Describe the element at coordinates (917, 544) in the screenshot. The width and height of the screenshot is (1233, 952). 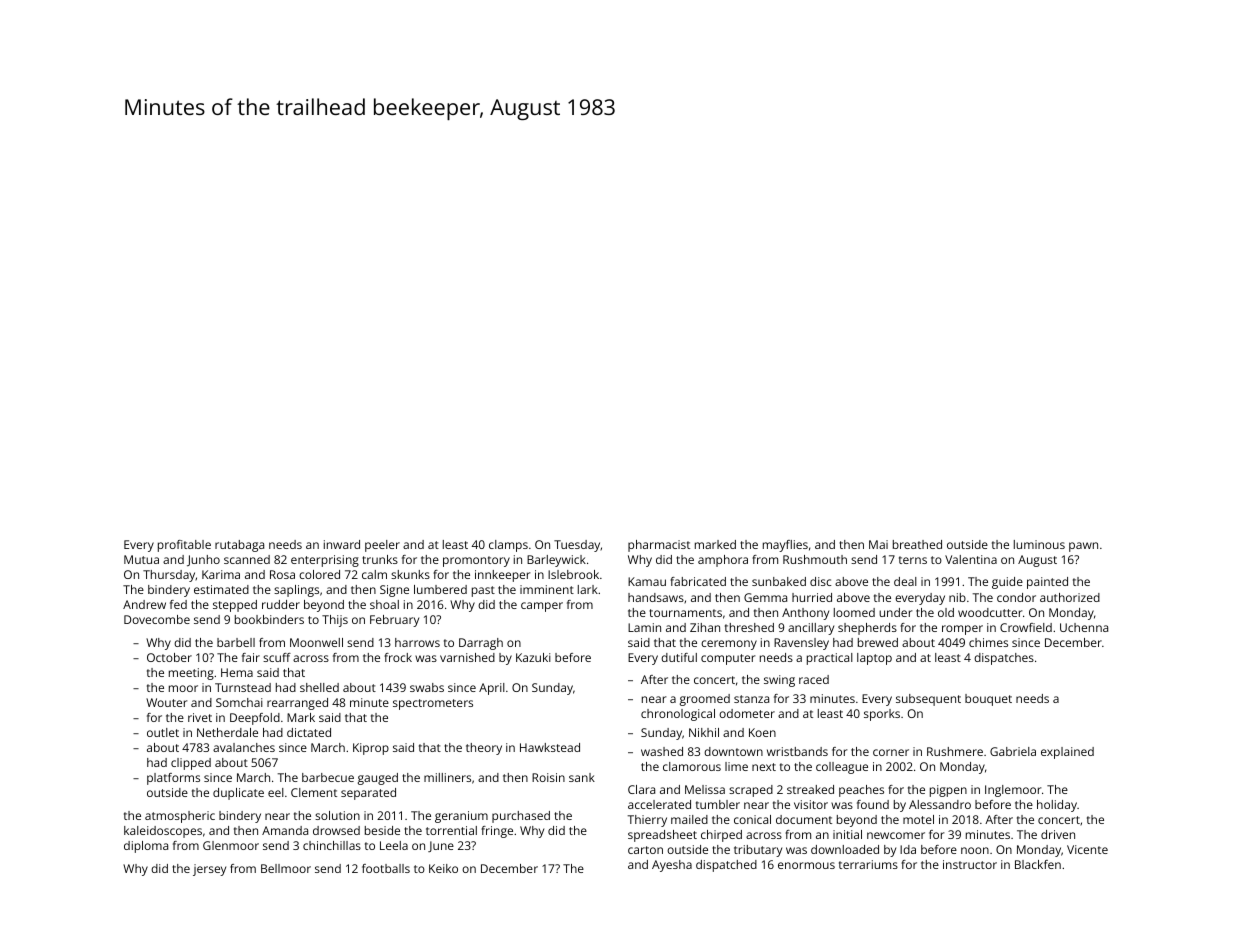
I see `breathed` at that location.
